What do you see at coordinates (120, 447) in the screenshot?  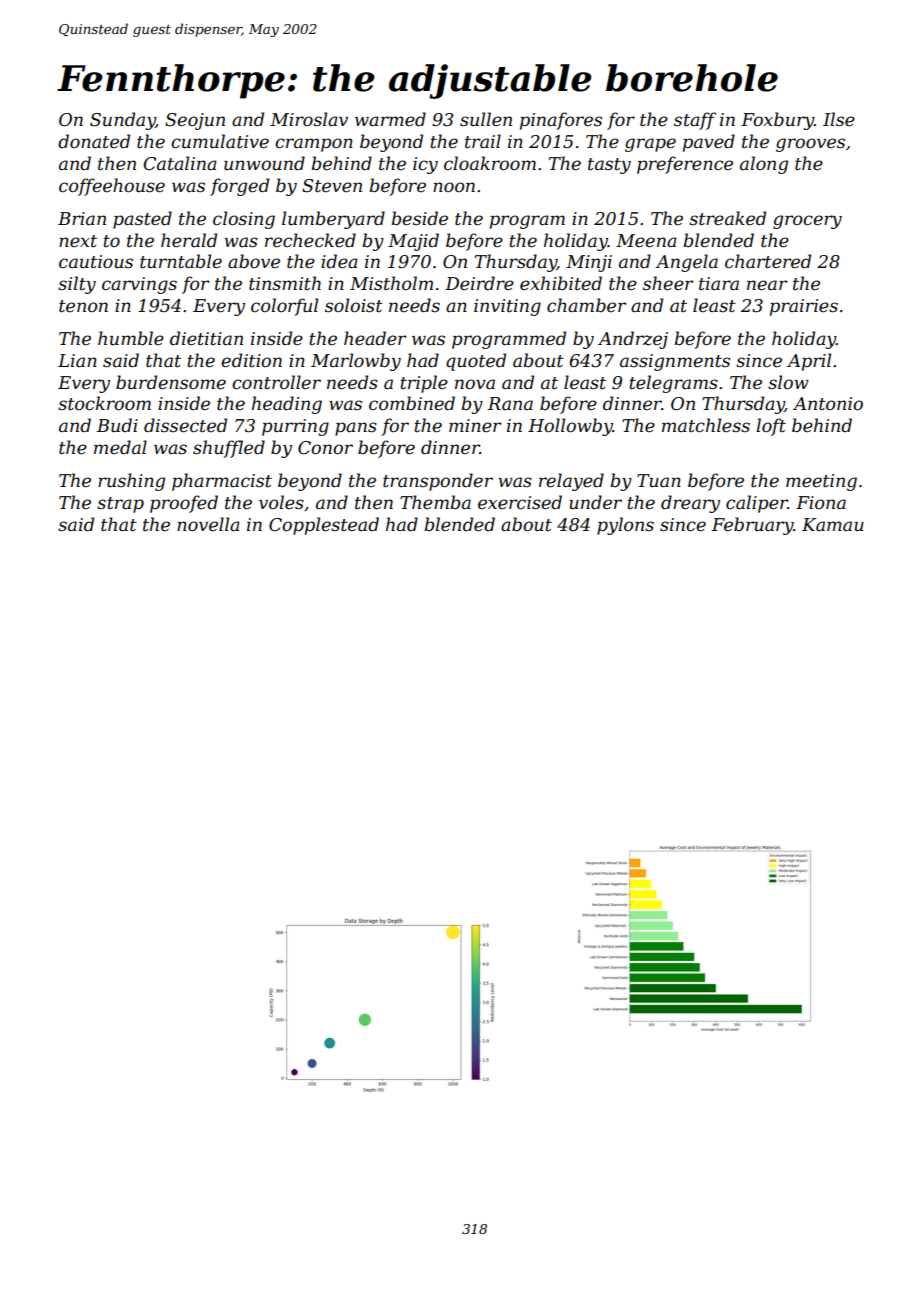 I see `medal` at bounding box center [120, 447].
